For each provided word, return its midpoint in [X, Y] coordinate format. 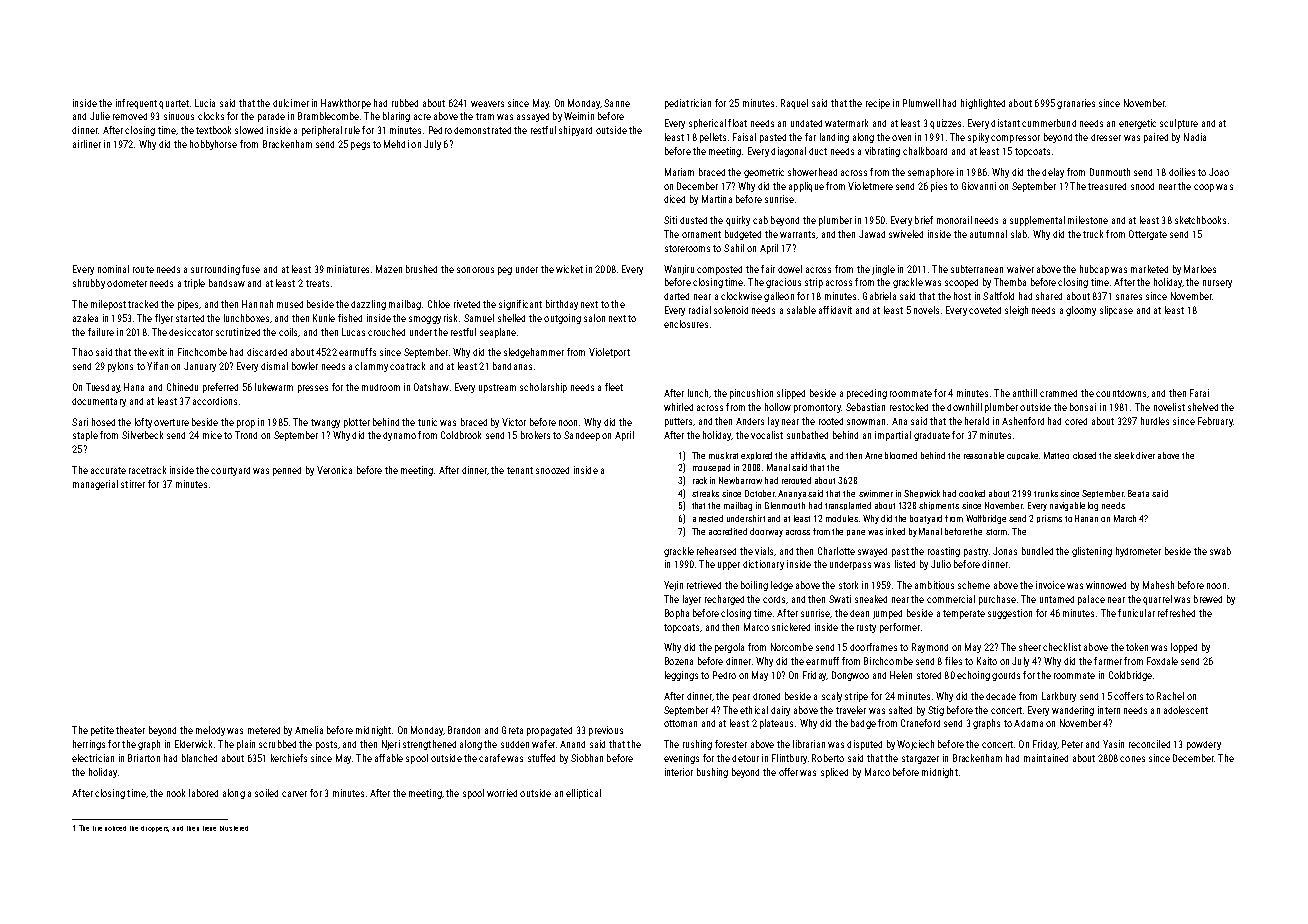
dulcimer [291, 103]
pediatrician [688, 104]
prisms [1049, 519]
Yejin [673, 586]
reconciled [1149, 744]
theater [130, 730]
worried [502, 793]
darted [676, 296]
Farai [1199, 393]
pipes [188, 305]
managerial [95, 485]
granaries [1076, 104]
